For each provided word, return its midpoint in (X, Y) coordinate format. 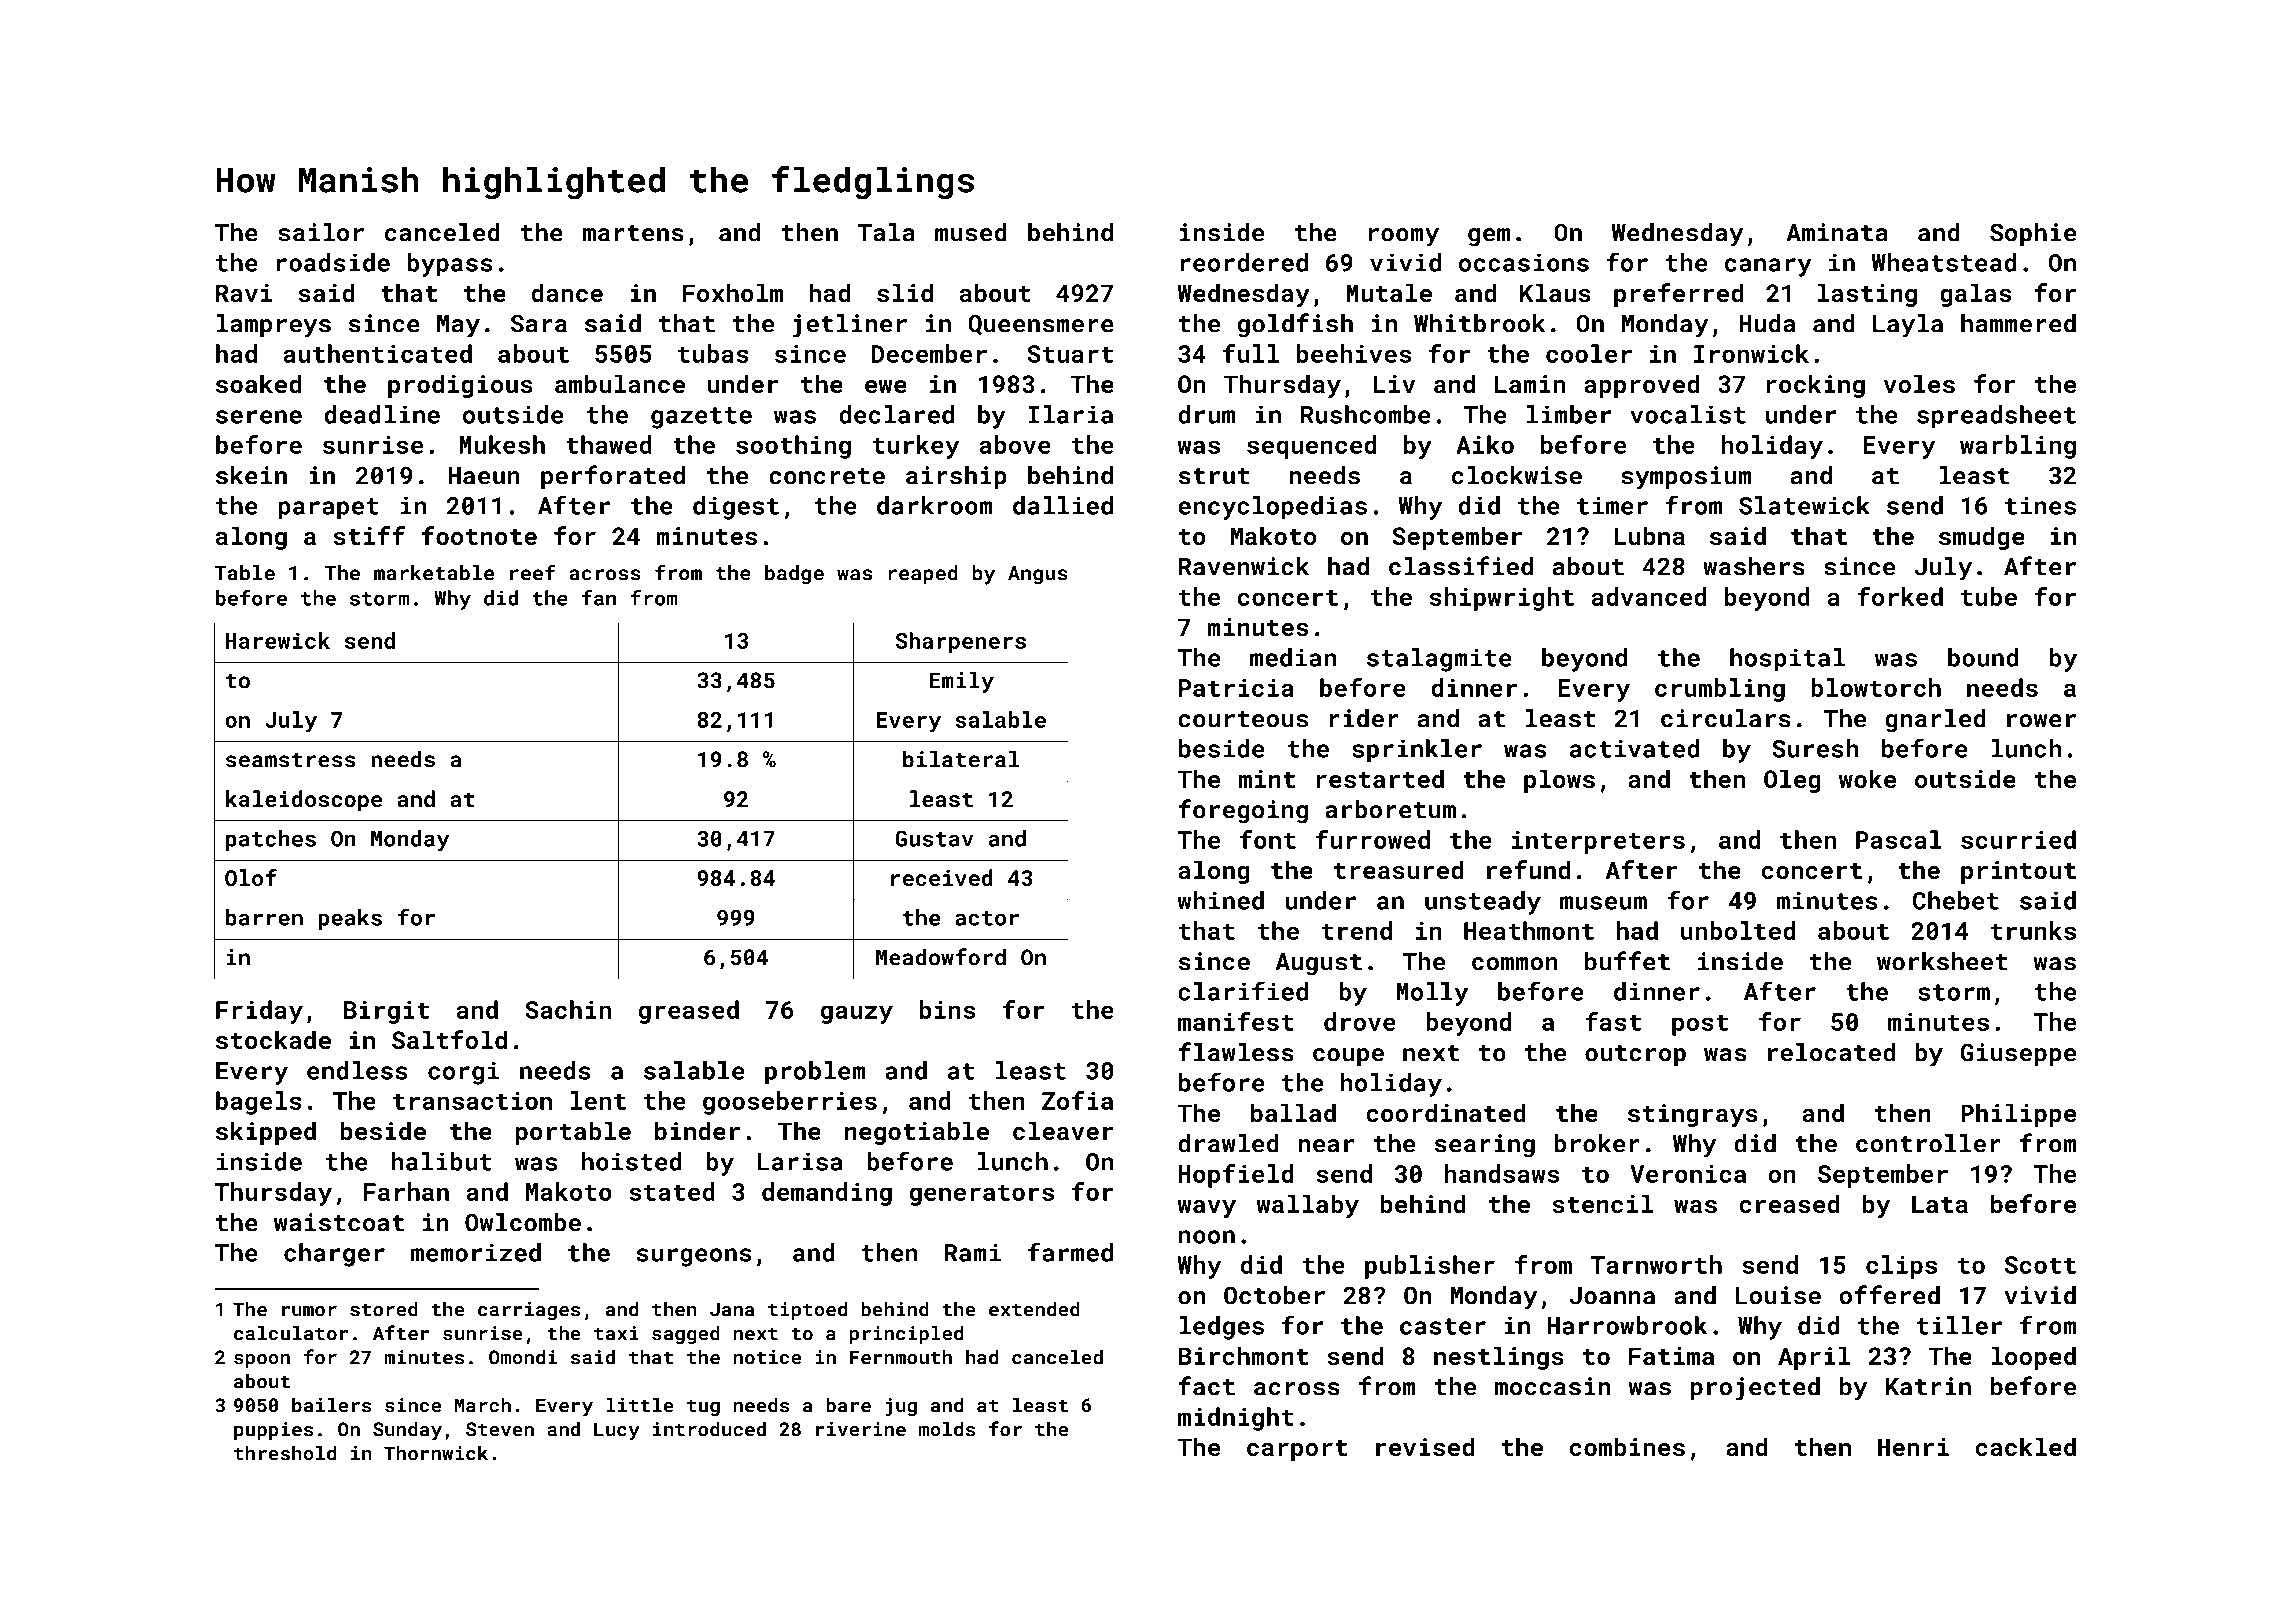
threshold (285, 1453)
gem (1489, 237)
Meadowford (941, 957)
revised (1425, 1446)
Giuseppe (2018, 1054)
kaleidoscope (304, 801)
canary (1768, 267)
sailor (321, 232)
